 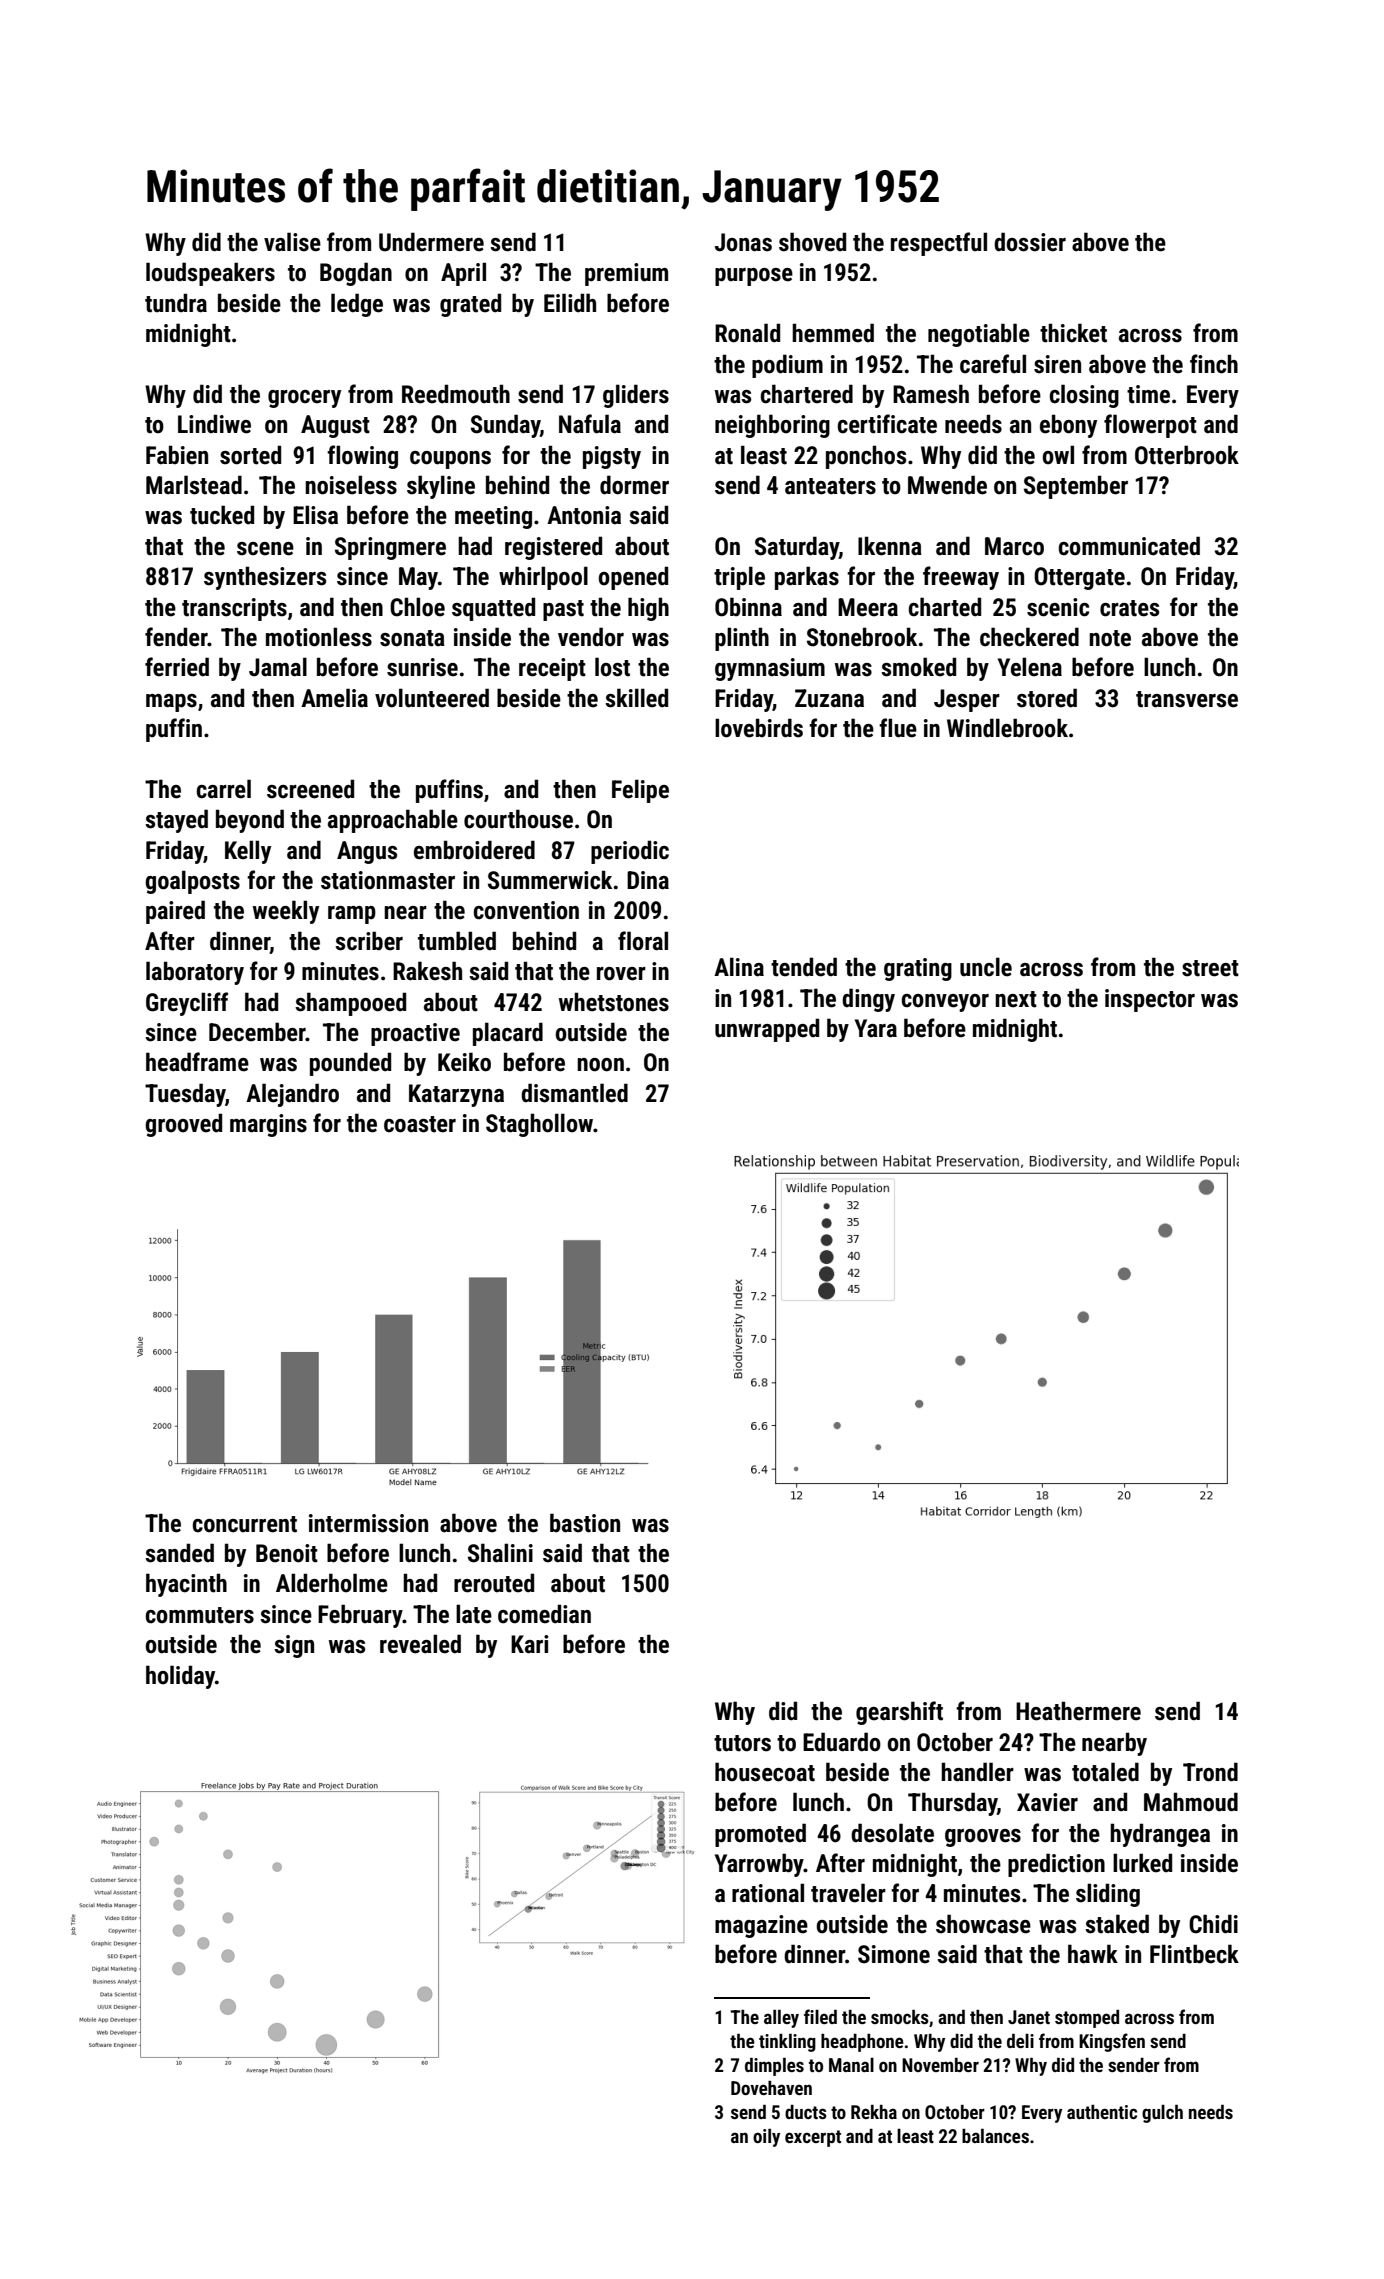 What do you see at coordinates (1162, 2114) in the image?
I see `gulch` at bounding box center [1162, 2114].
